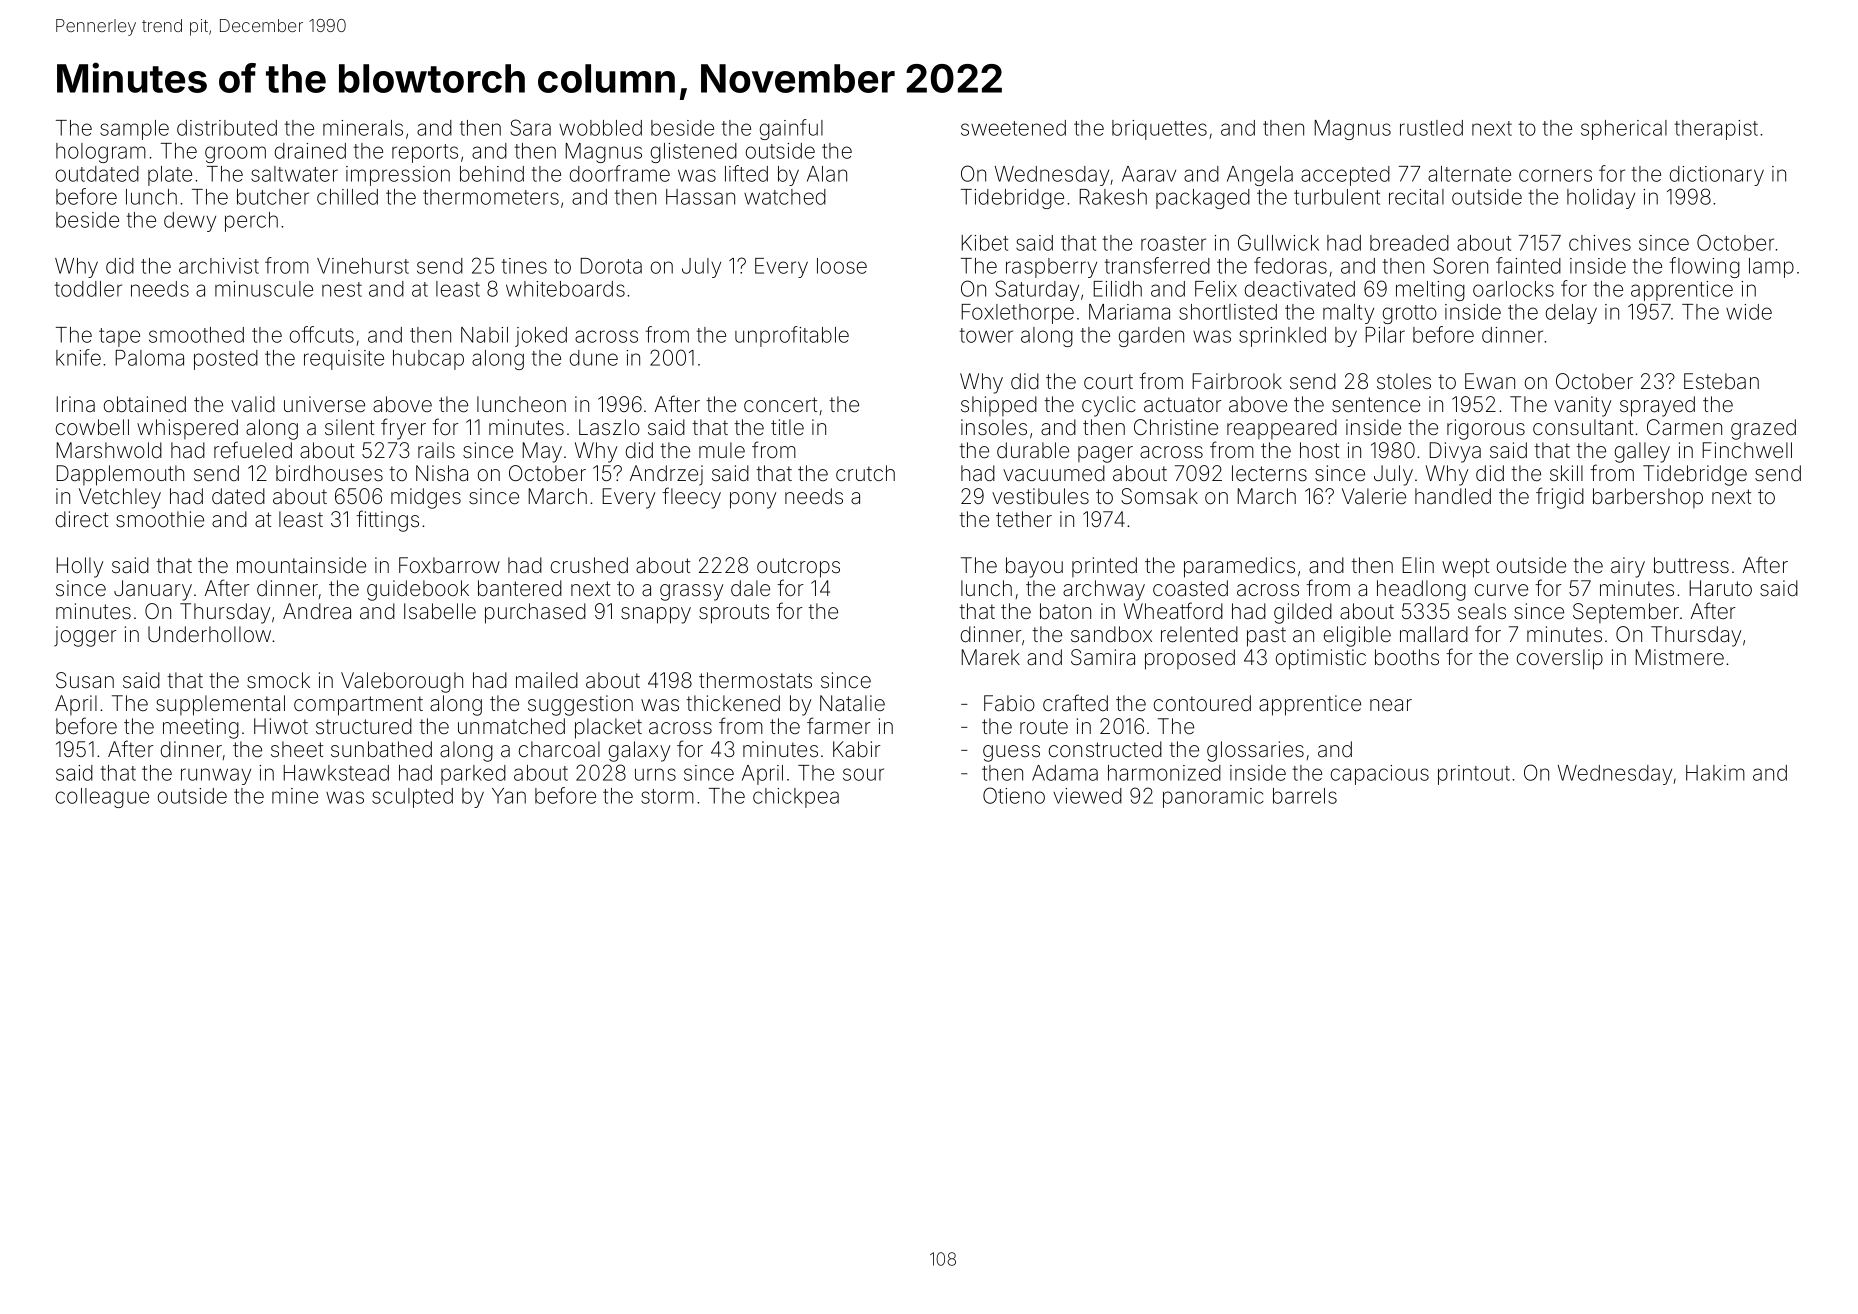 This document has width=1858, height=1314. Describe the element at coordinates (733, 703) in the document. I see `thickened` at that location.
